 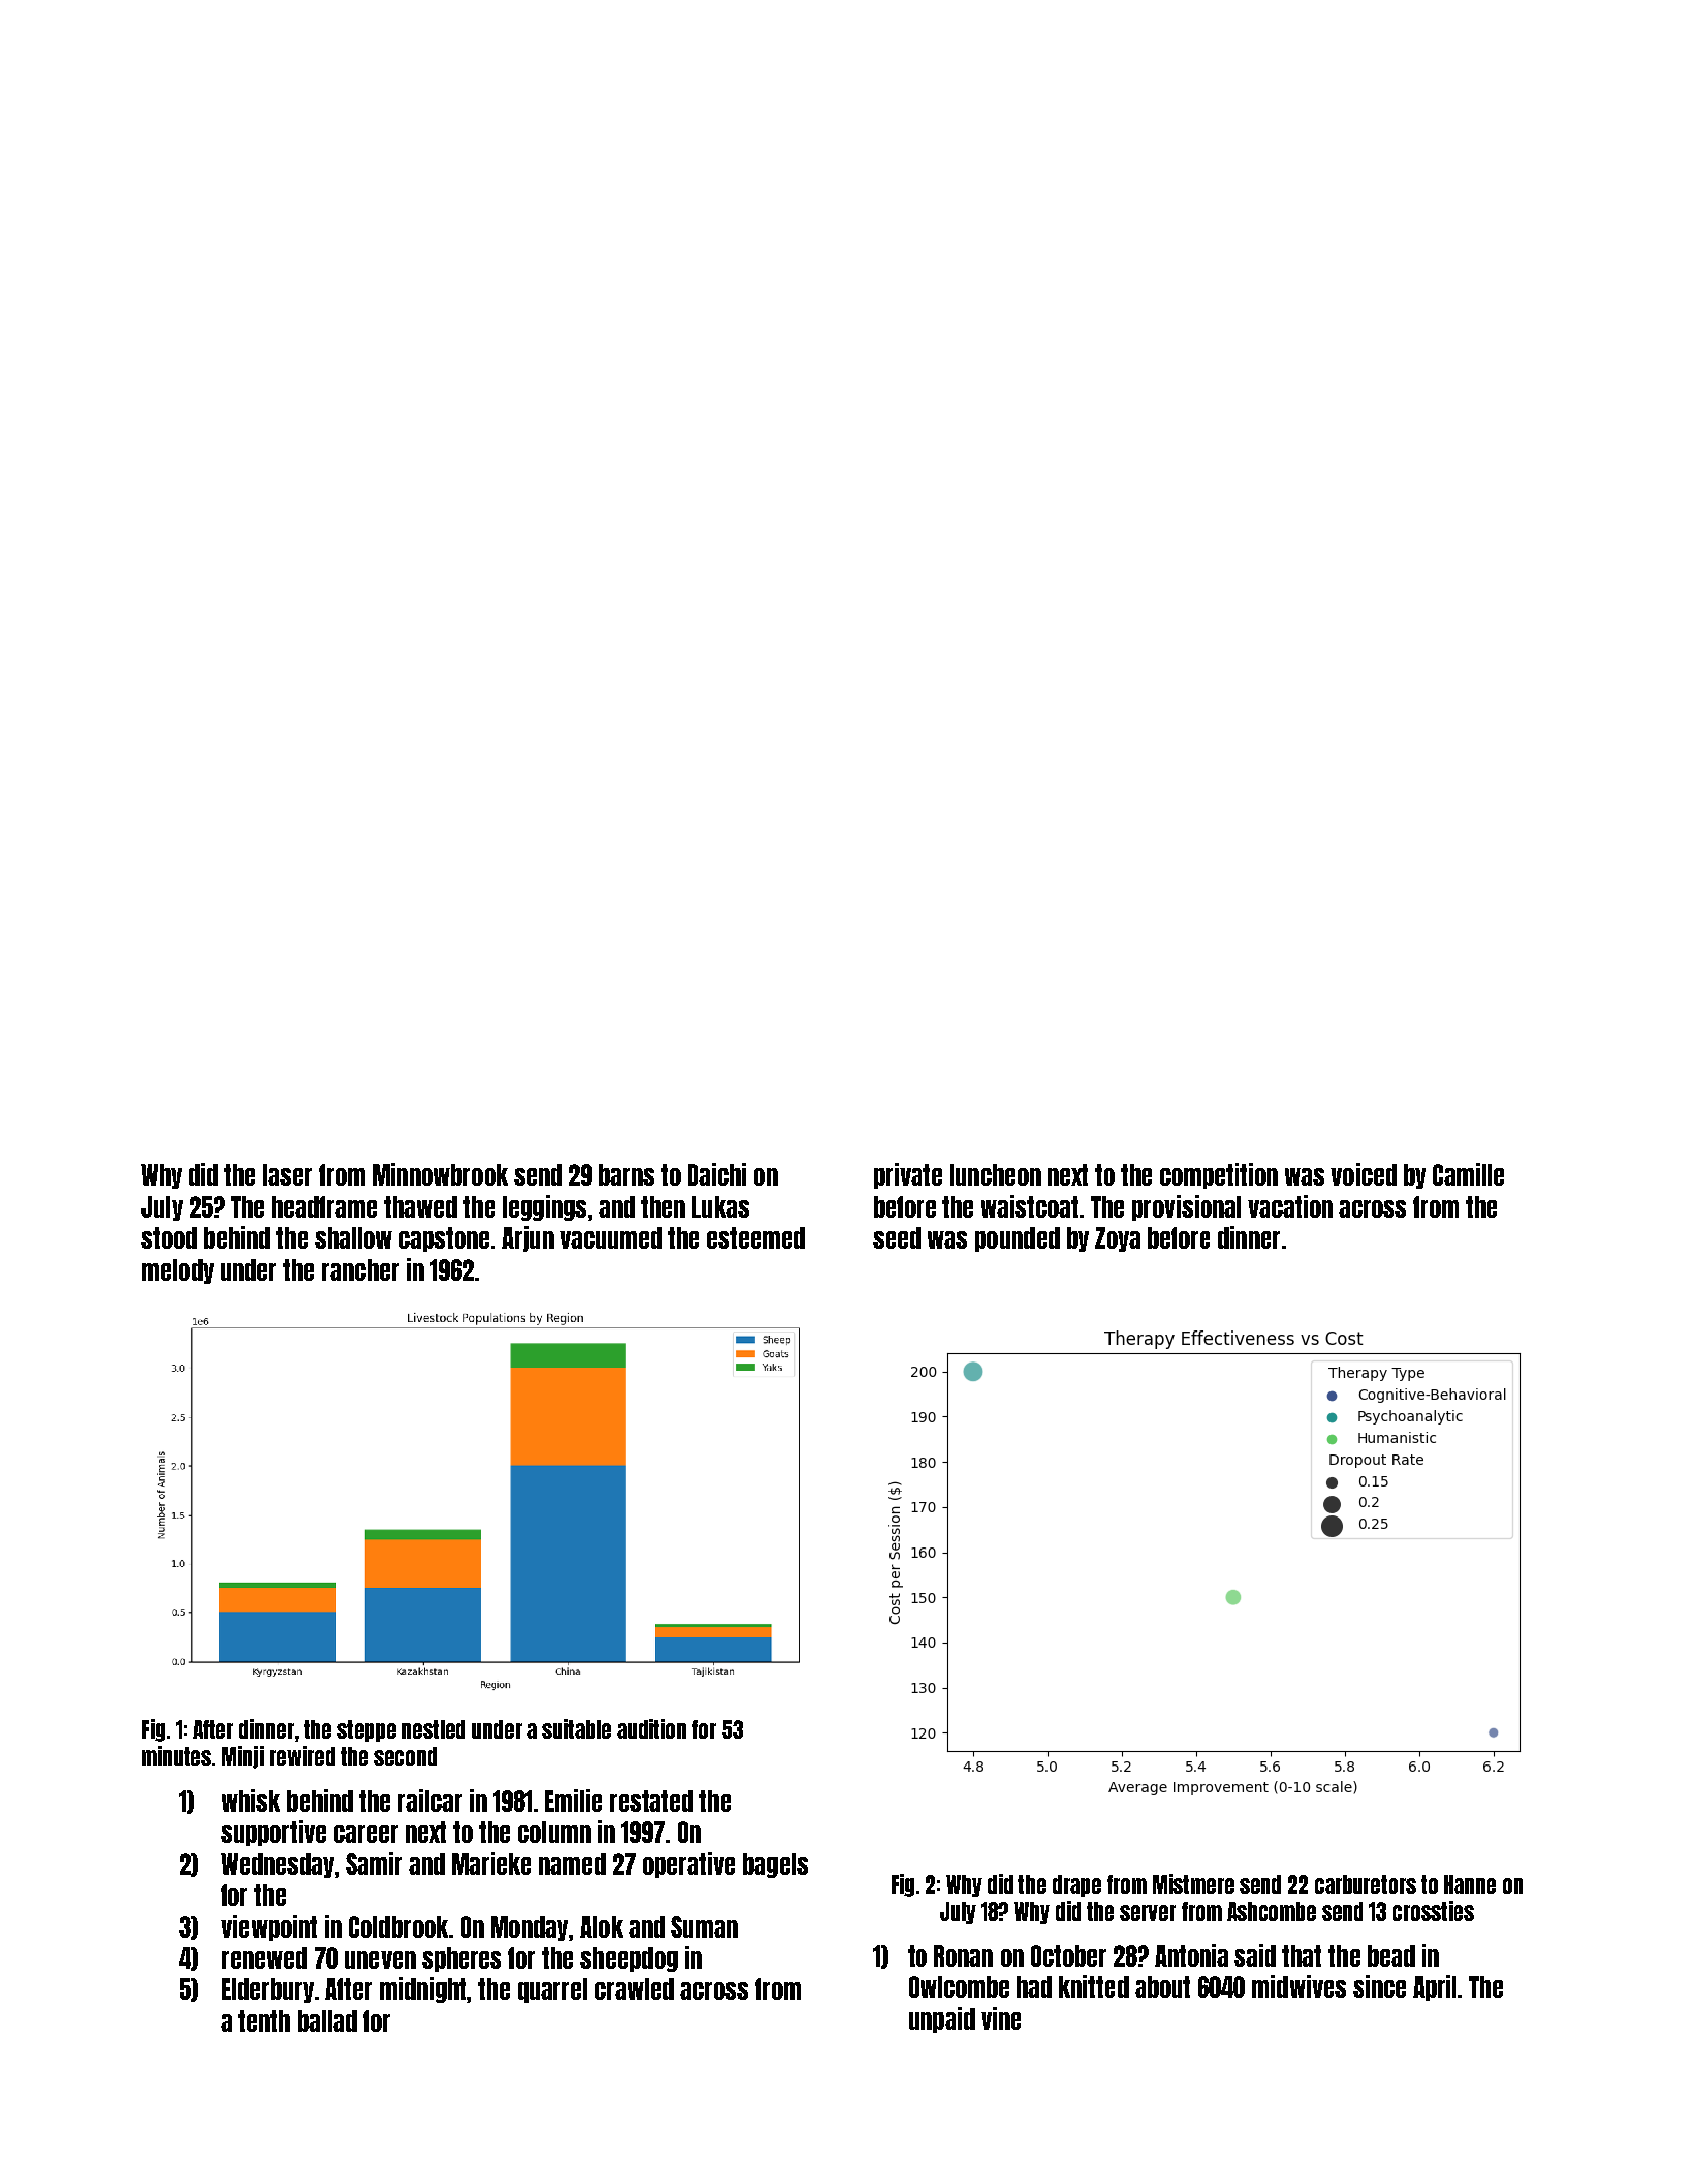 I want to click on midwives, so click(x=1299, y=1986).
